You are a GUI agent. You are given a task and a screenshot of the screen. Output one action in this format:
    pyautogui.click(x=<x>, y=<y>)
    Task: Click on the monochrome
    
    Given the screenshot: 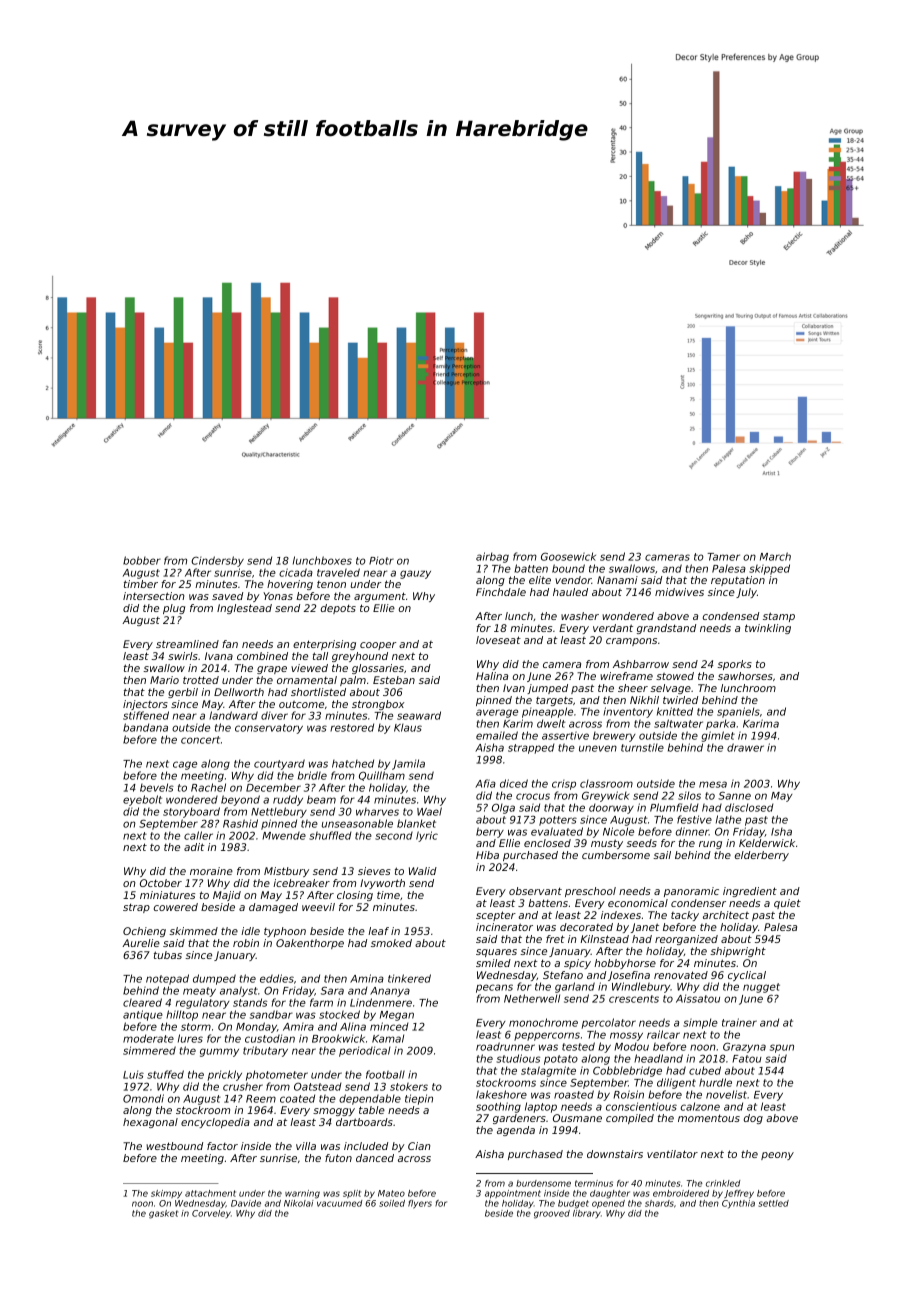 What is the action you would take?
    pyautogui.click(x=543, y=1022)
